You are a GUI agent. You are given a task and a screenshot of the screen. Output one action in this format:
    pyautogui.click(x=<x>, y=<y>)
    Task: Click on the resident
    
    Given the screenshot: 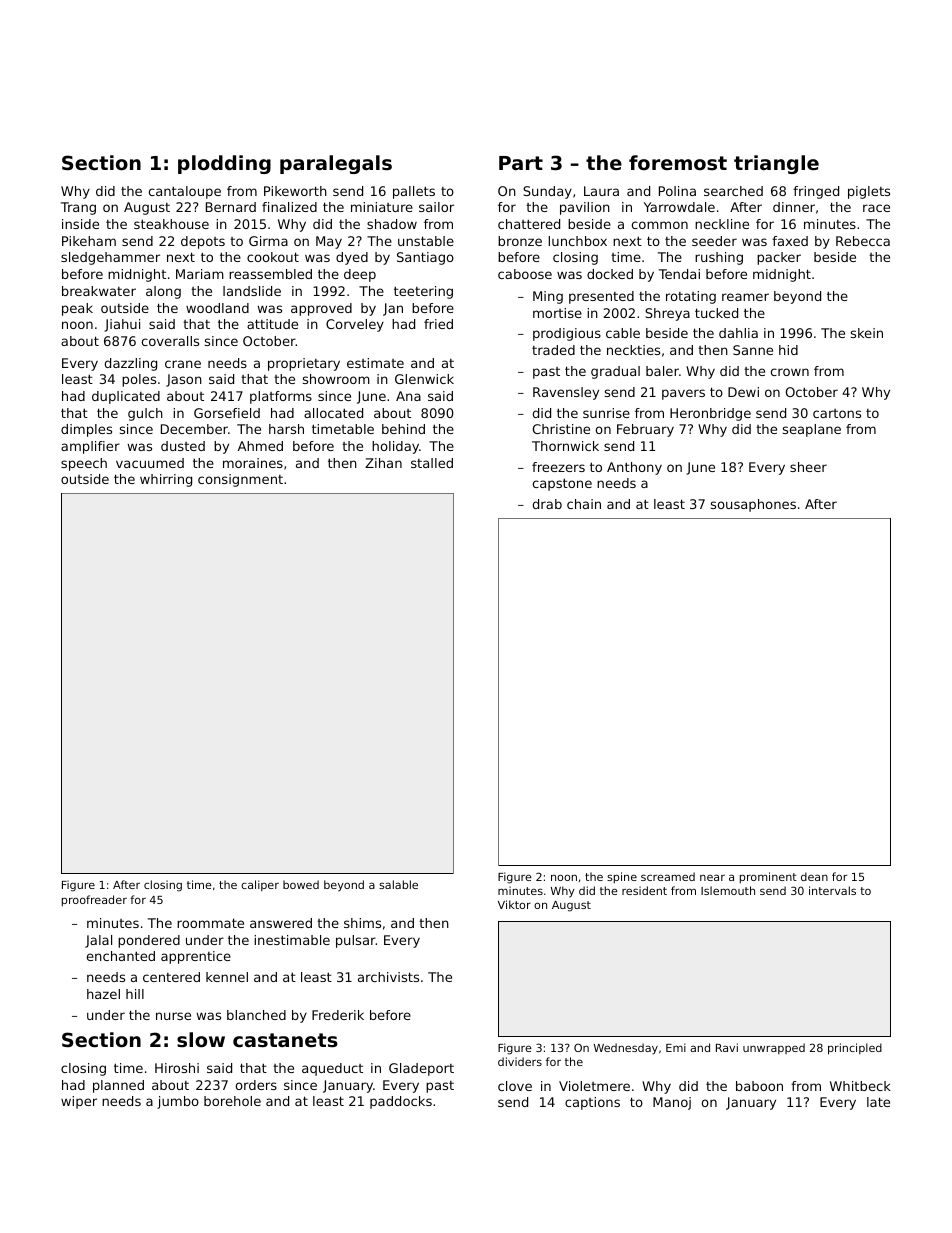 What is the action you would take?
    pyautogui.click(x=644, y=890)
